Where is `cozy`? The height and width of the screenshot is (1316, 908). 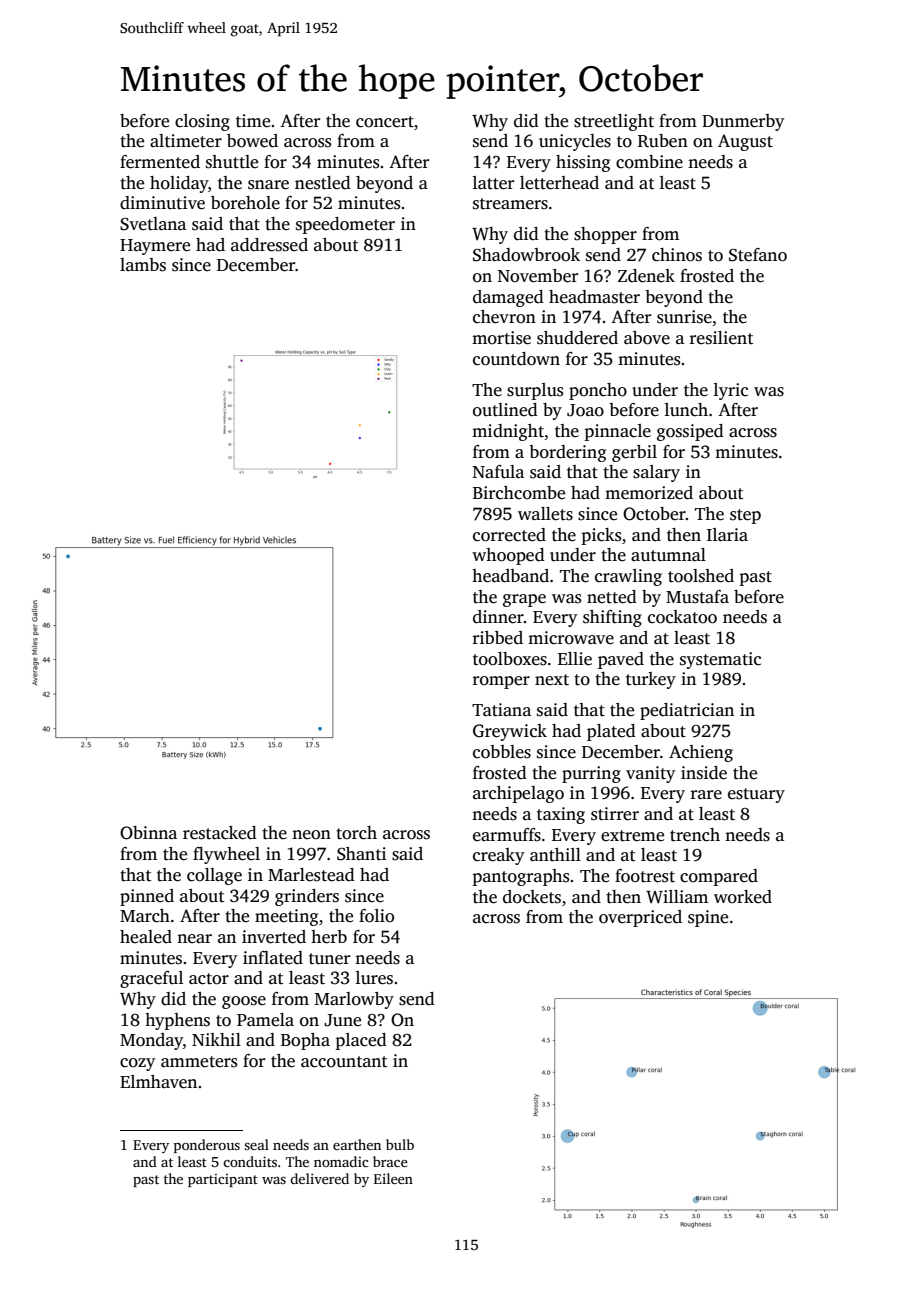
cozy is located at coordinates (137, 1064).
